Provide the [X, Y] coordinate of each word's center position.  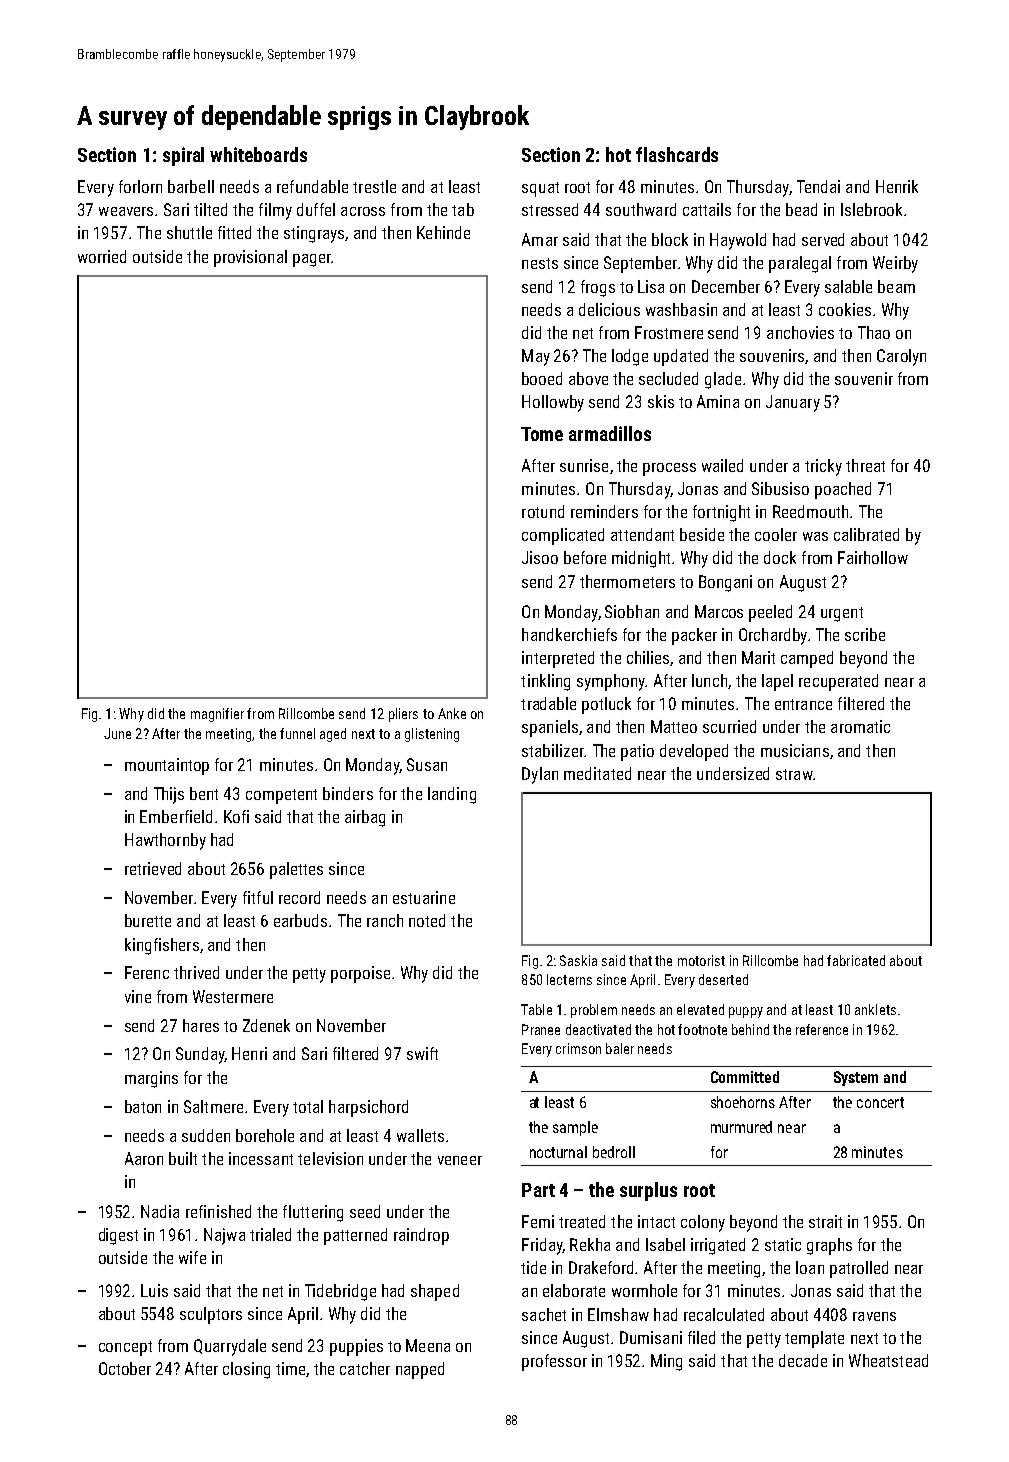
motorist [701, 960]
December [726, 286]
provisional [250, 258]
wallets [420, 1135]
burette [148, 920]
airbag [365, 818]
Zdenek [266, 1025]
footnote [702, 1029]
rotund [543, 511]
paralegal [800, 264]
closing [246, 1370]
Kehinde [443, 232]
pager [312, 260]
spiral [183, 156]
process [669, 469]
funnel [297, 733]
